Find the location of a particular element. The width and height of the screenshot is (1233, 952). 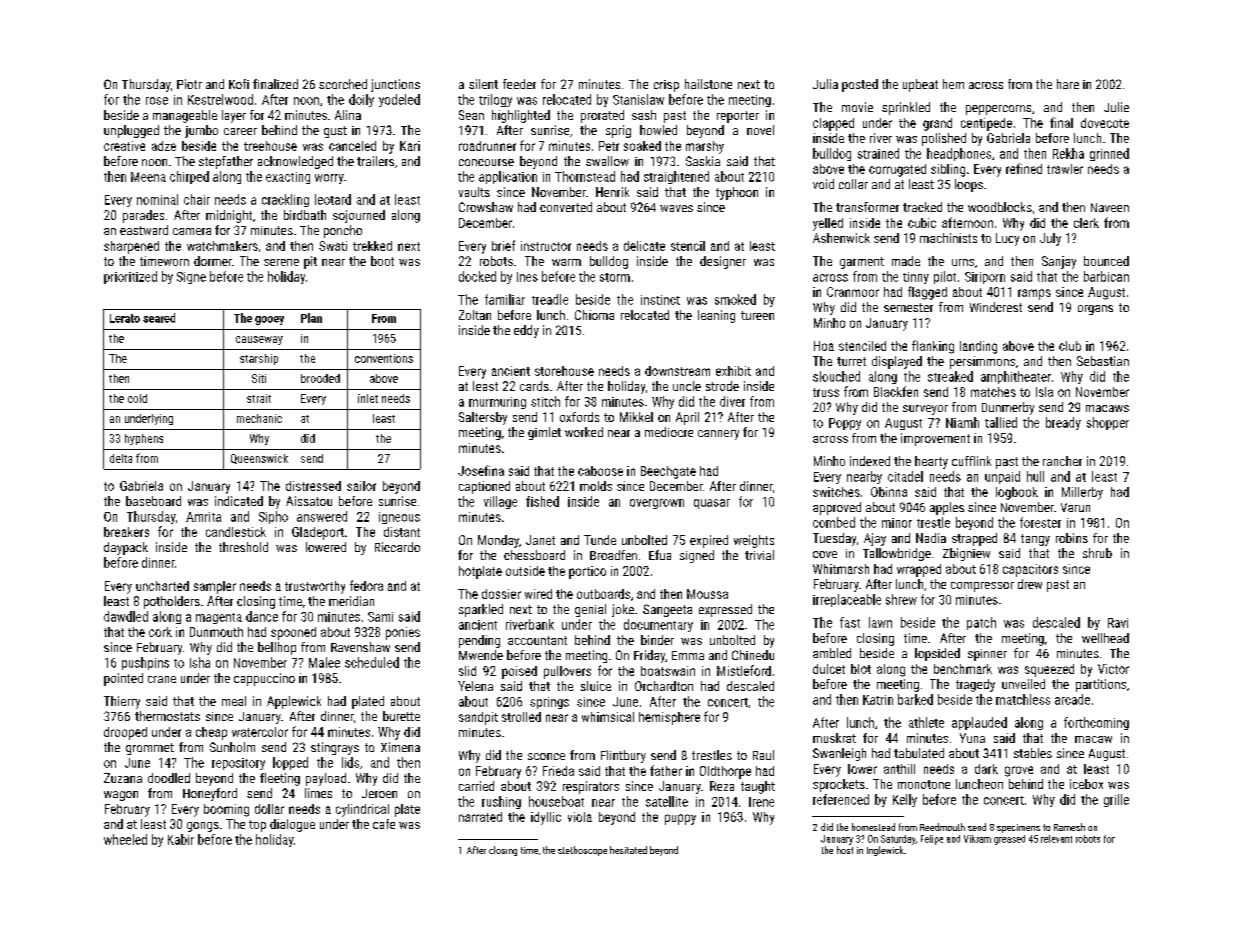

hare is located at coordinates (1068, 84).
